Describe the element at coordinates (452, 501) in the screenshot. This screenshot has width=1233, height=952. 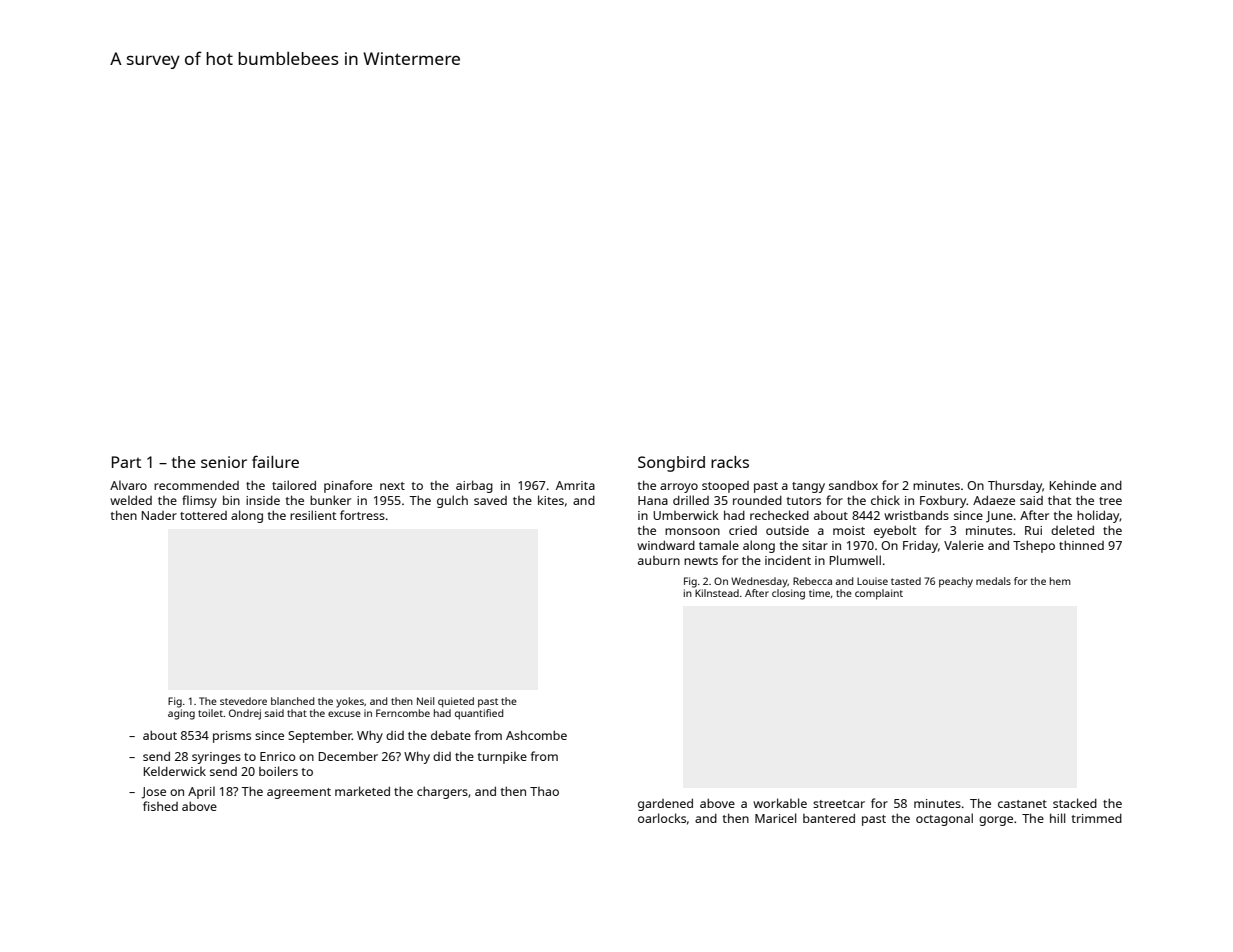
I see `gulch` at that location.
